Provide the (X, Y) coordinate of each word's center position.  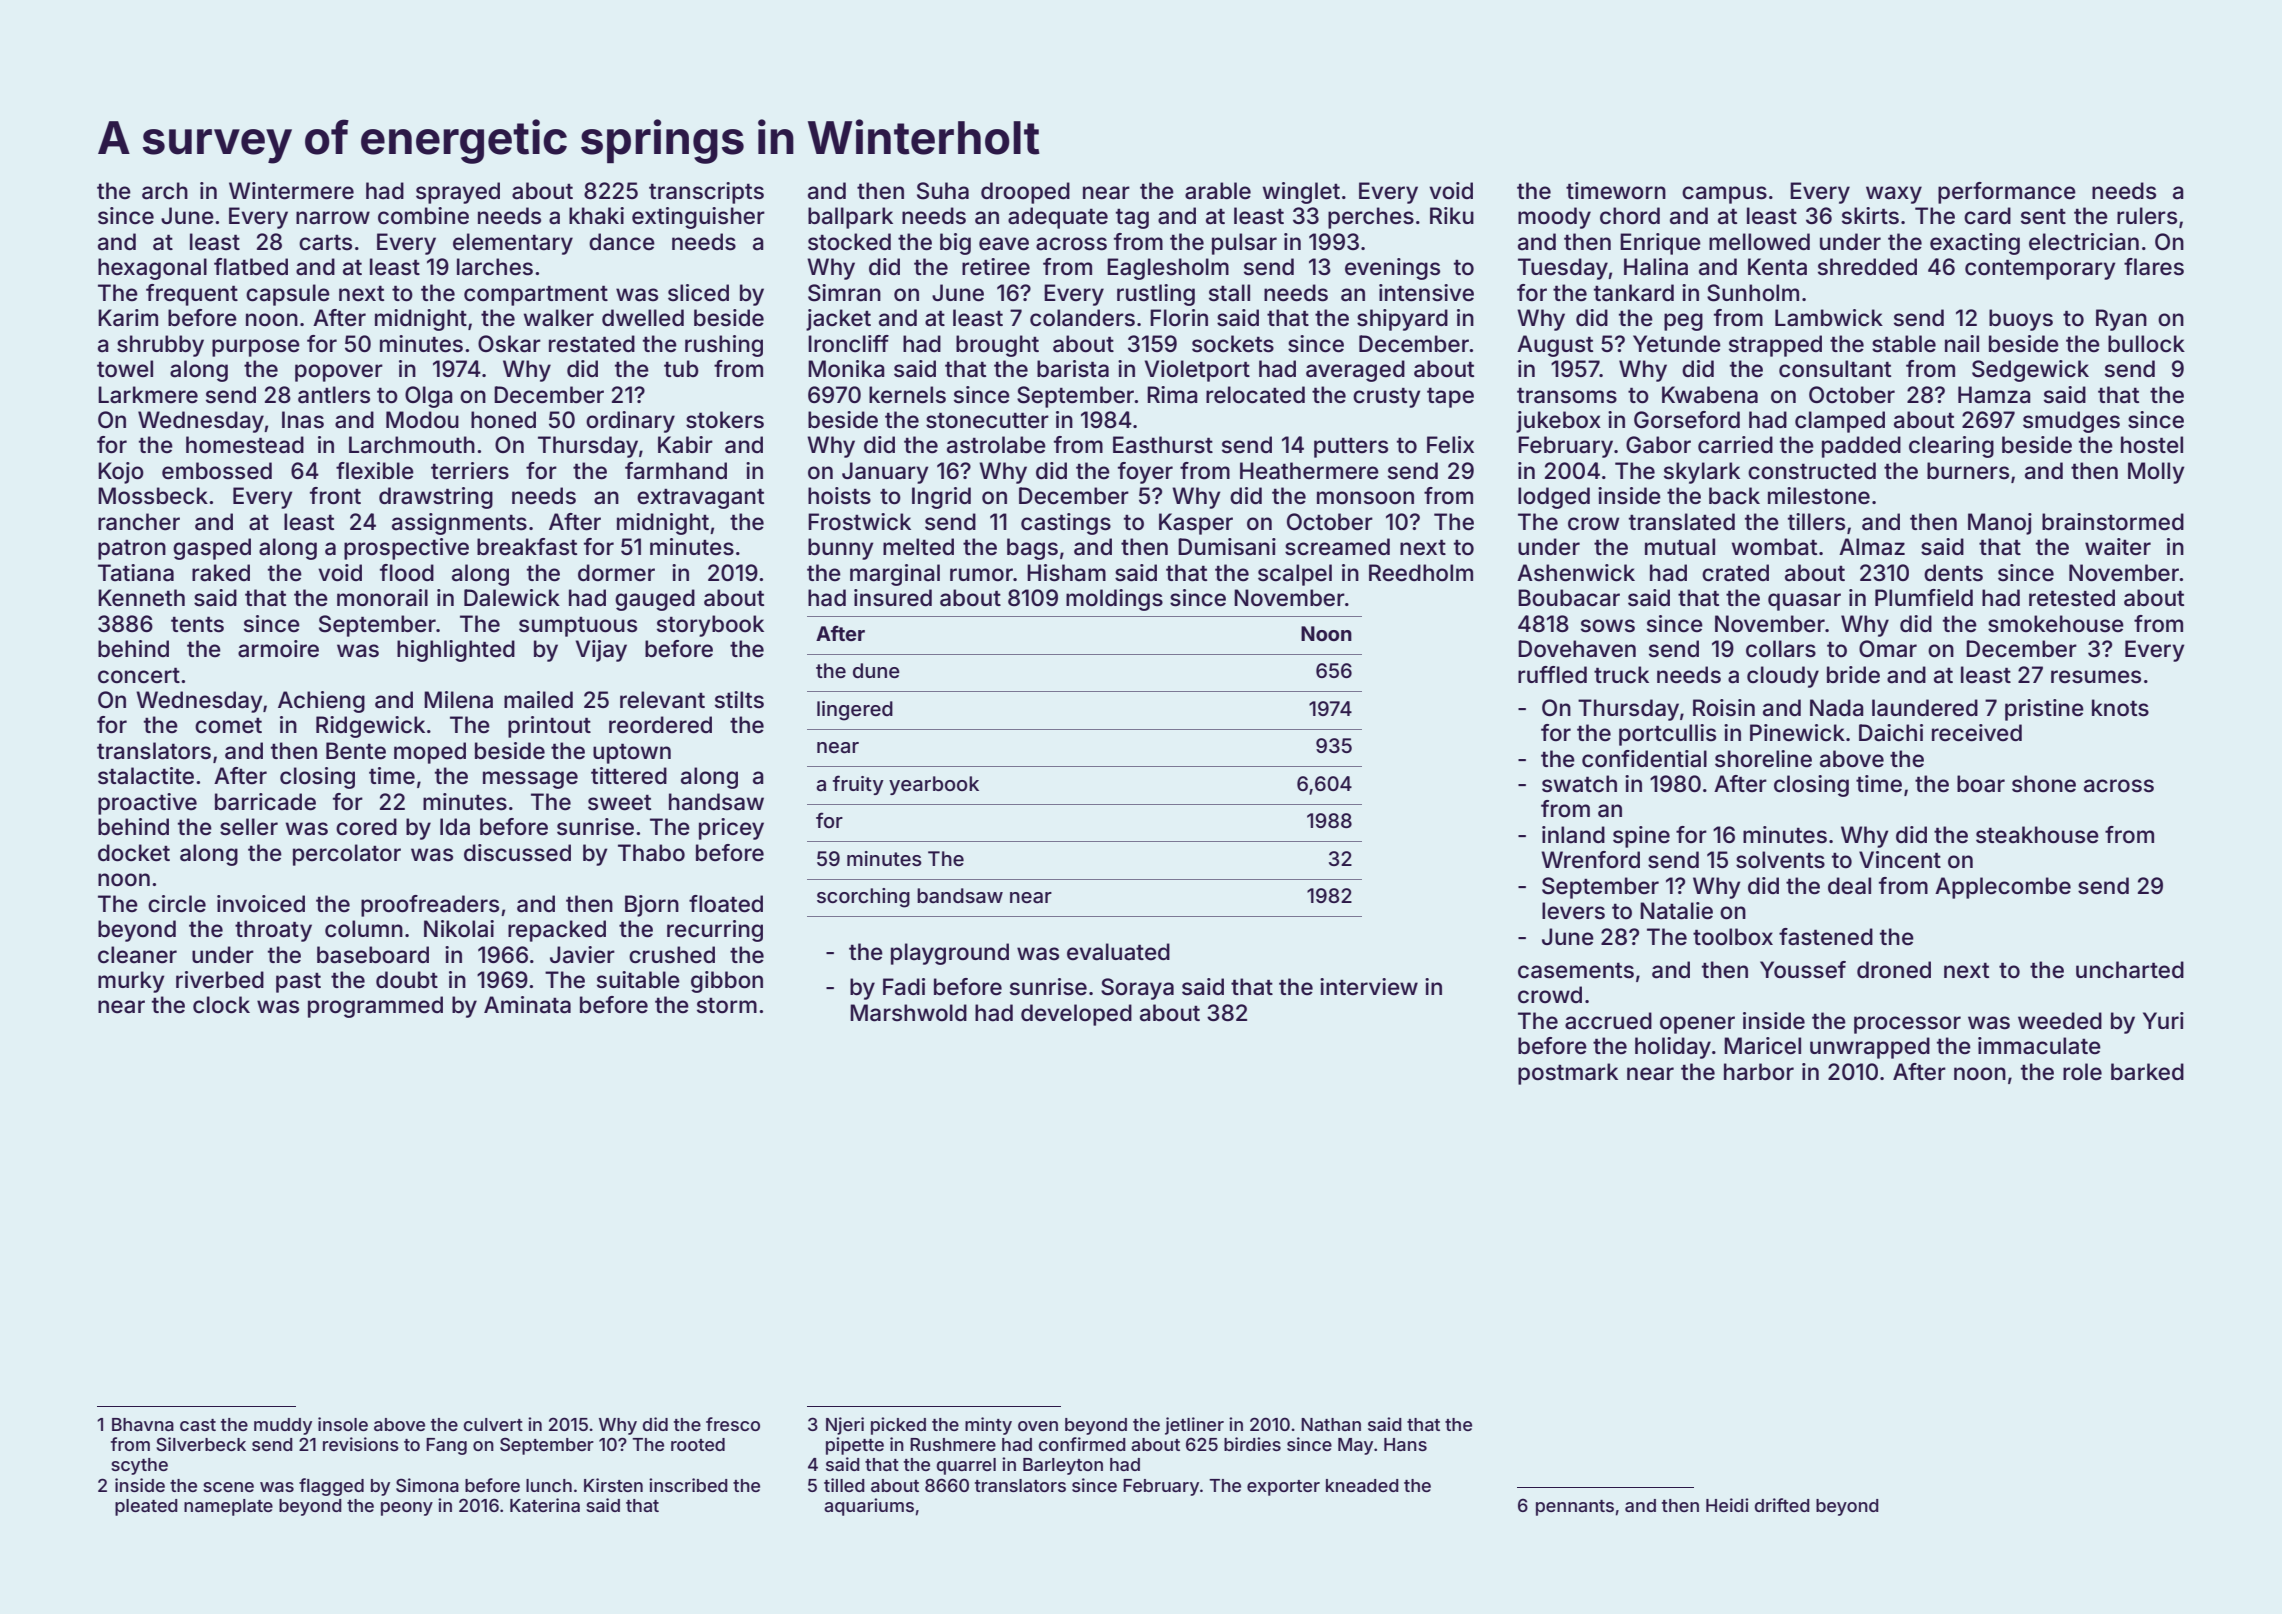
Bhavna (143, 1424)
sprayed (458, 193)
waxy (1894, 195)
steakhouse (2037, 835)
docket (134, 853)
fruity (858, 785)
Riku (1452, 215)
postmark (1568, 1074)
